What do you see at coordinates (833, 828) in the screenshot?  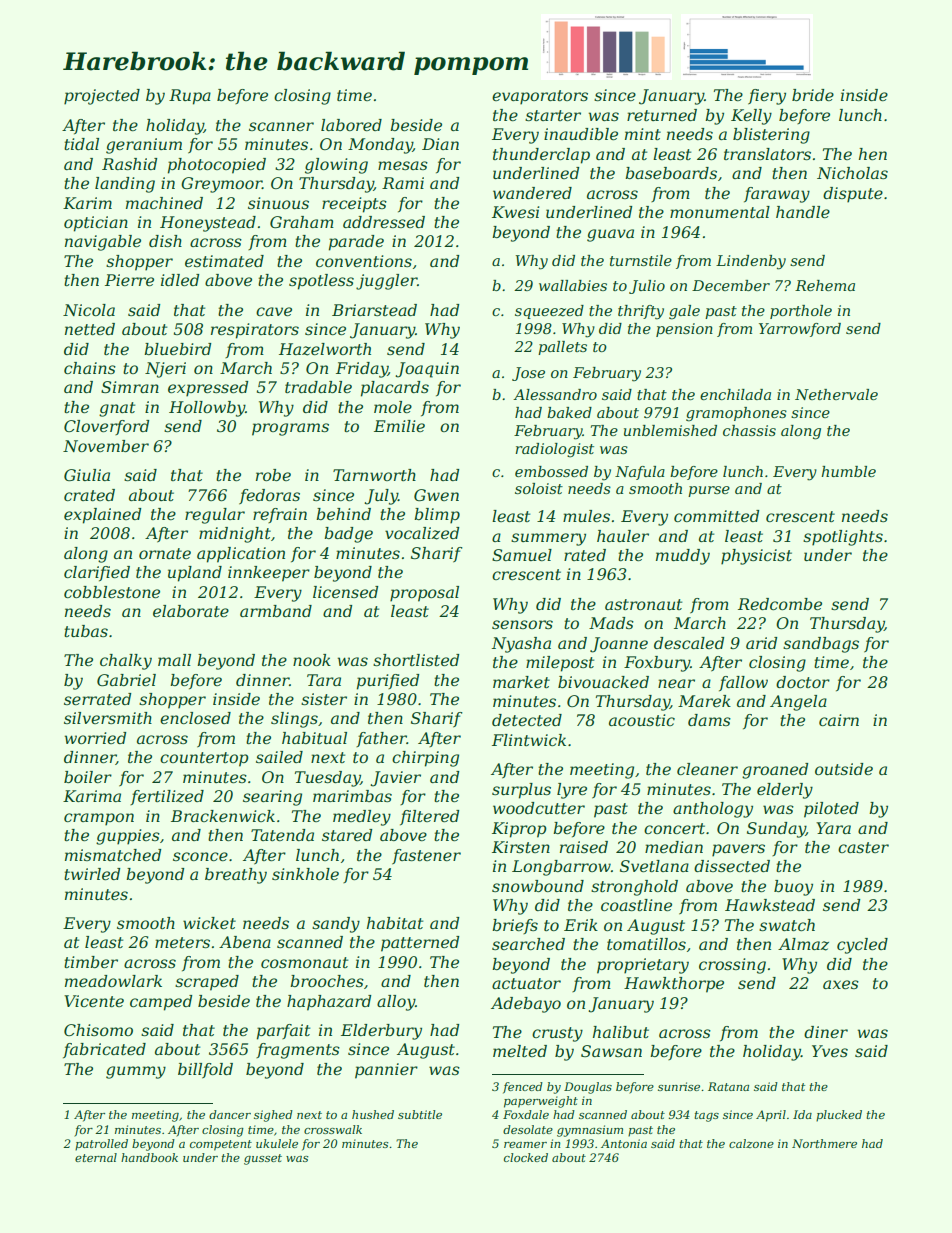 I see `Yara` at bounding box center [833, 828].
